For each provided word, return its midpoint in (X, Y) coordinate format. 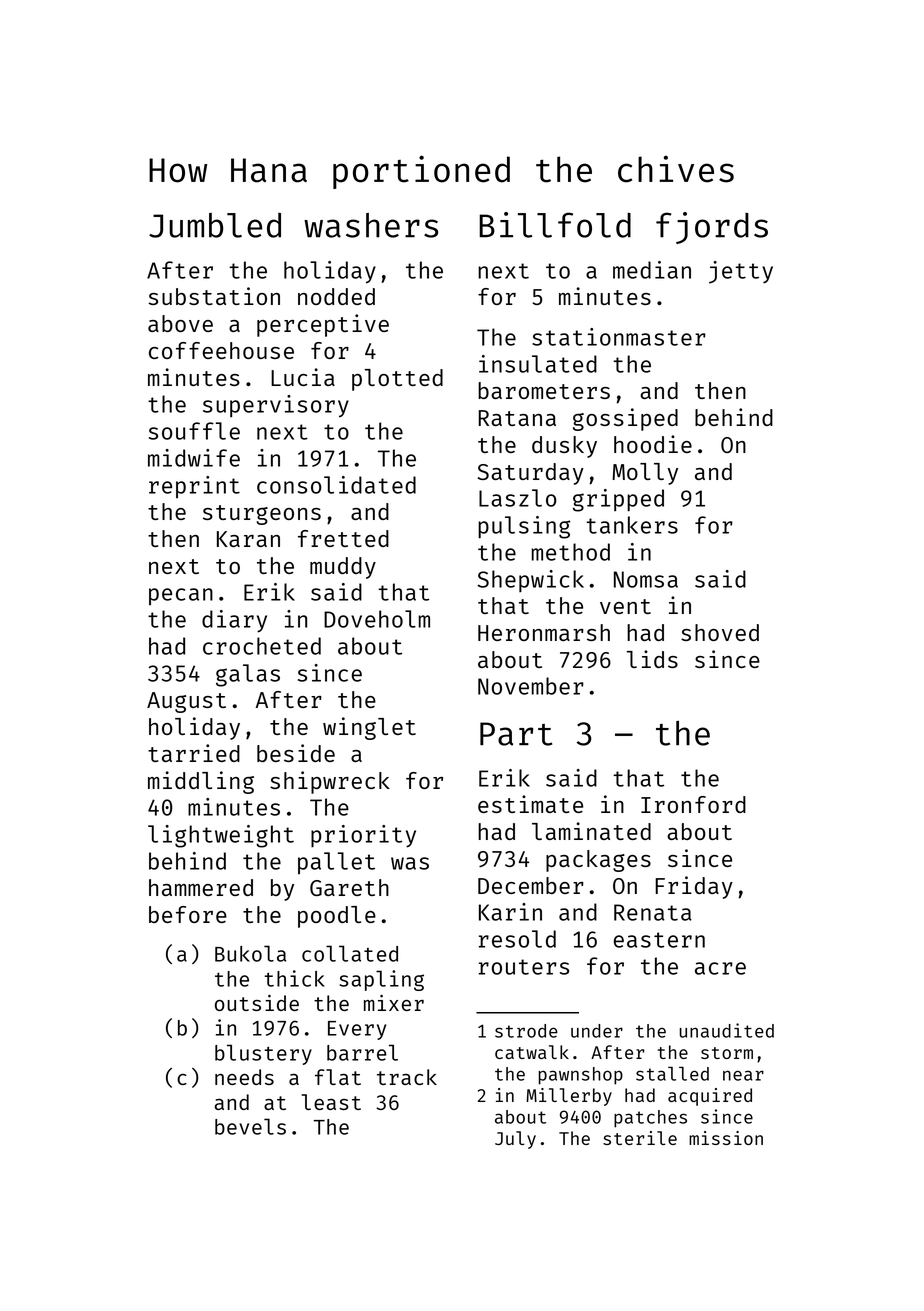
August (186, 702)
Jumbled (215, 225)
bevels (250, 1126)
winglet (369, 728)
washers (371, 225)
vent (625, 606)
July (515, 1140)
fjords (712, 228)
